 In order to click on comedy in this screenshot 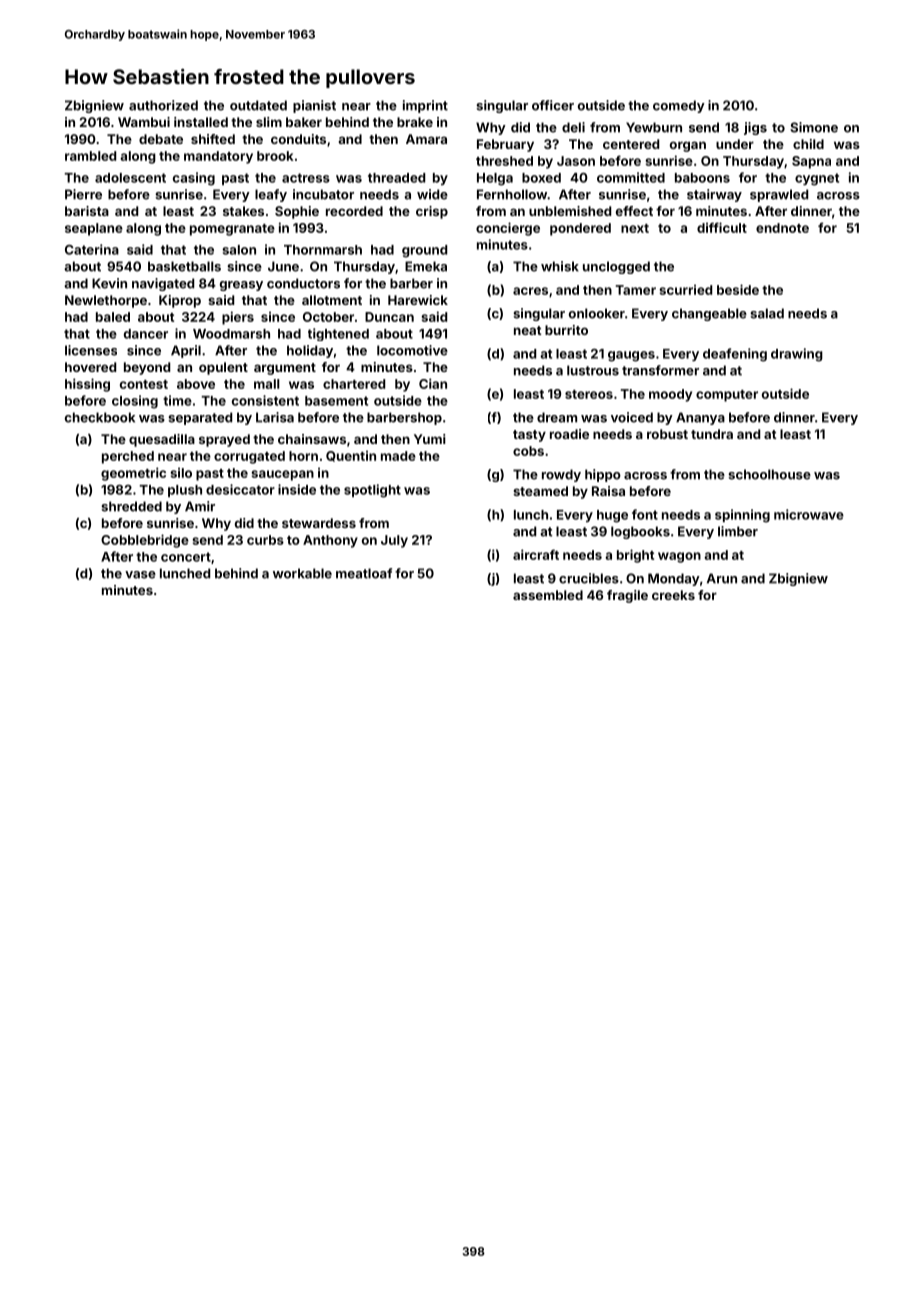, I will do `click(679, 106)`.
